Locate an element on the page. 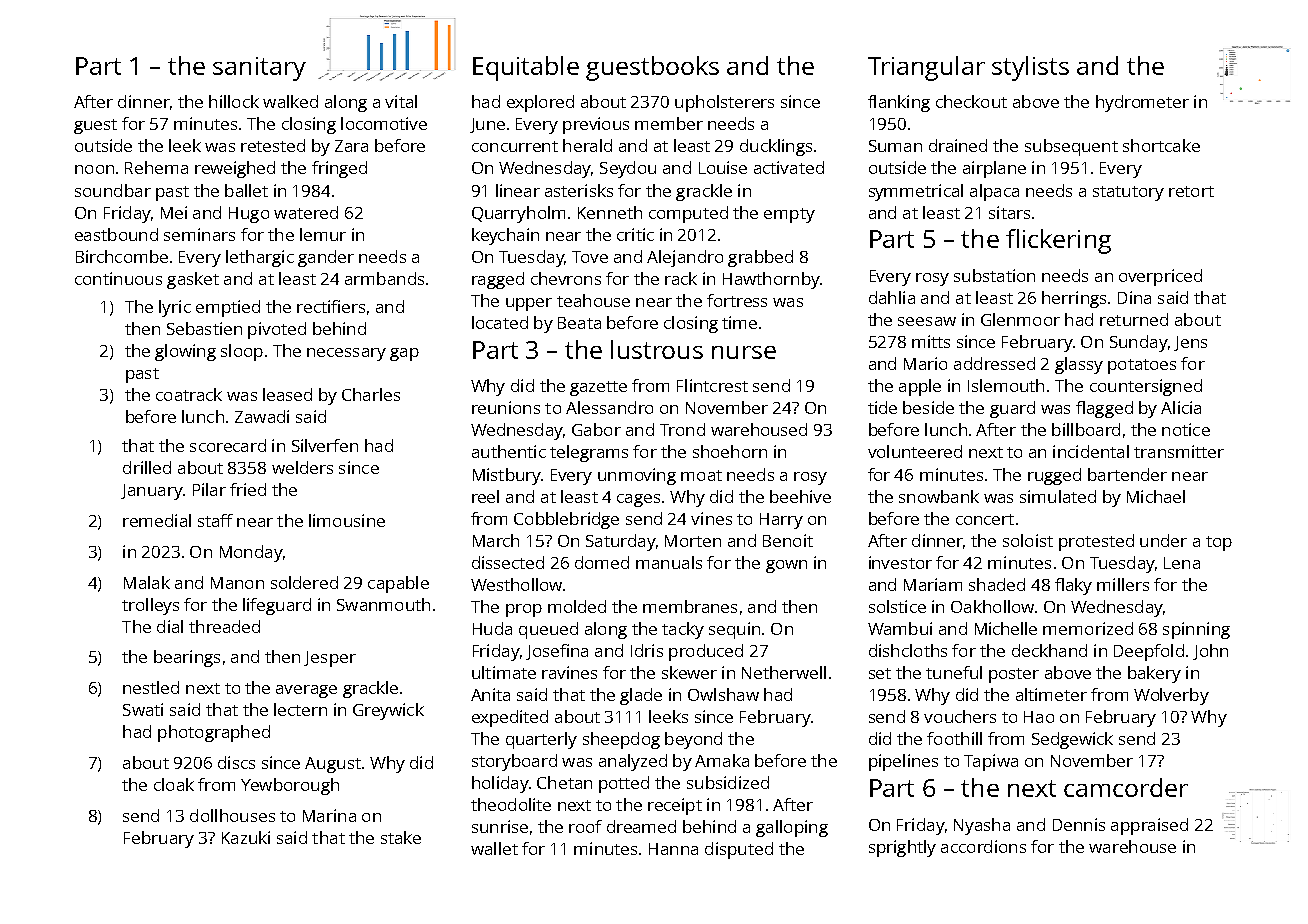 Image resolution: width=1308 pixels, height=924 pixels. membranes is located at coordinates (690, 606).
